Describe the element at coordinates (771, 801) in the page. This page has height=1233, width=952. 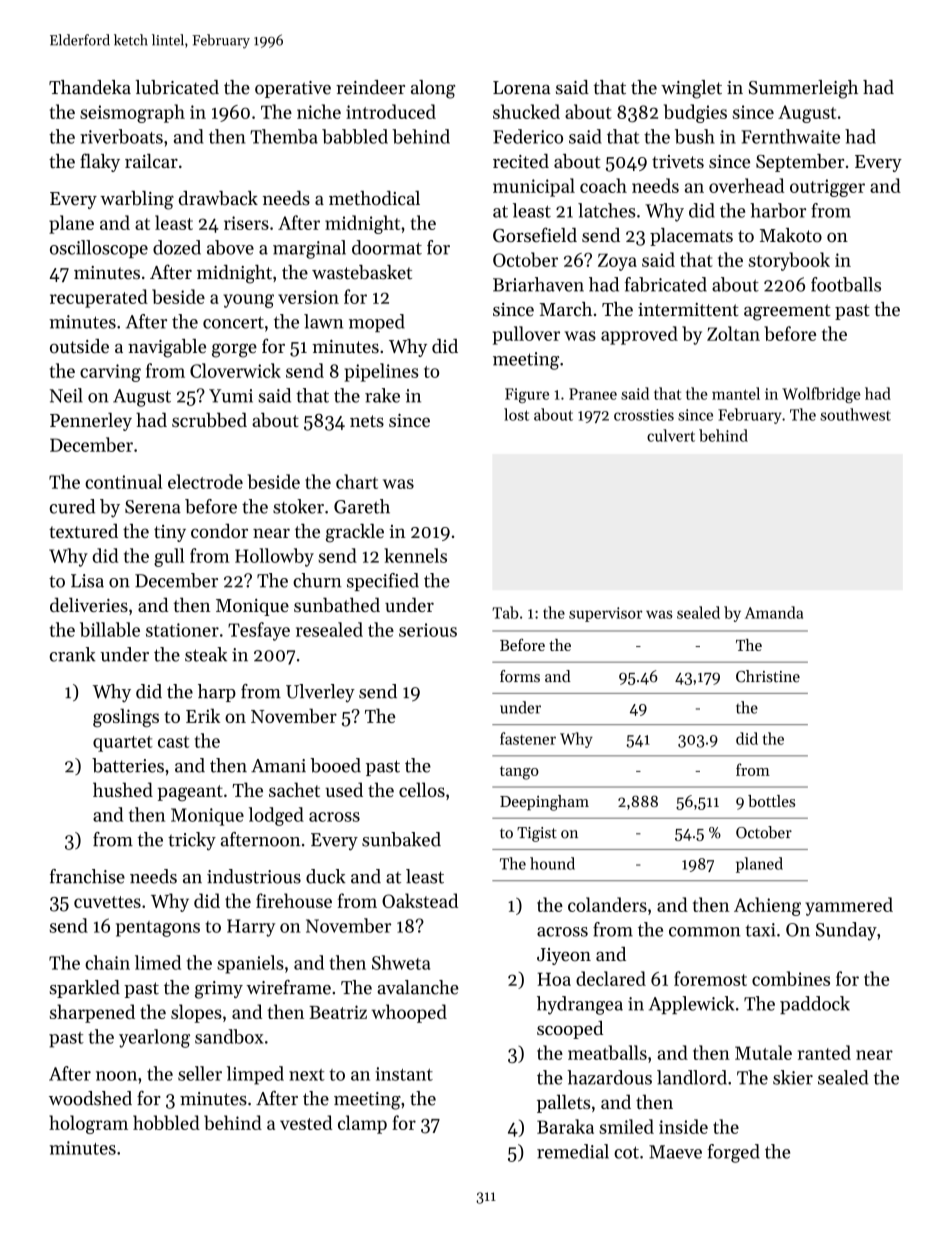
I see `bottles` at that location.
